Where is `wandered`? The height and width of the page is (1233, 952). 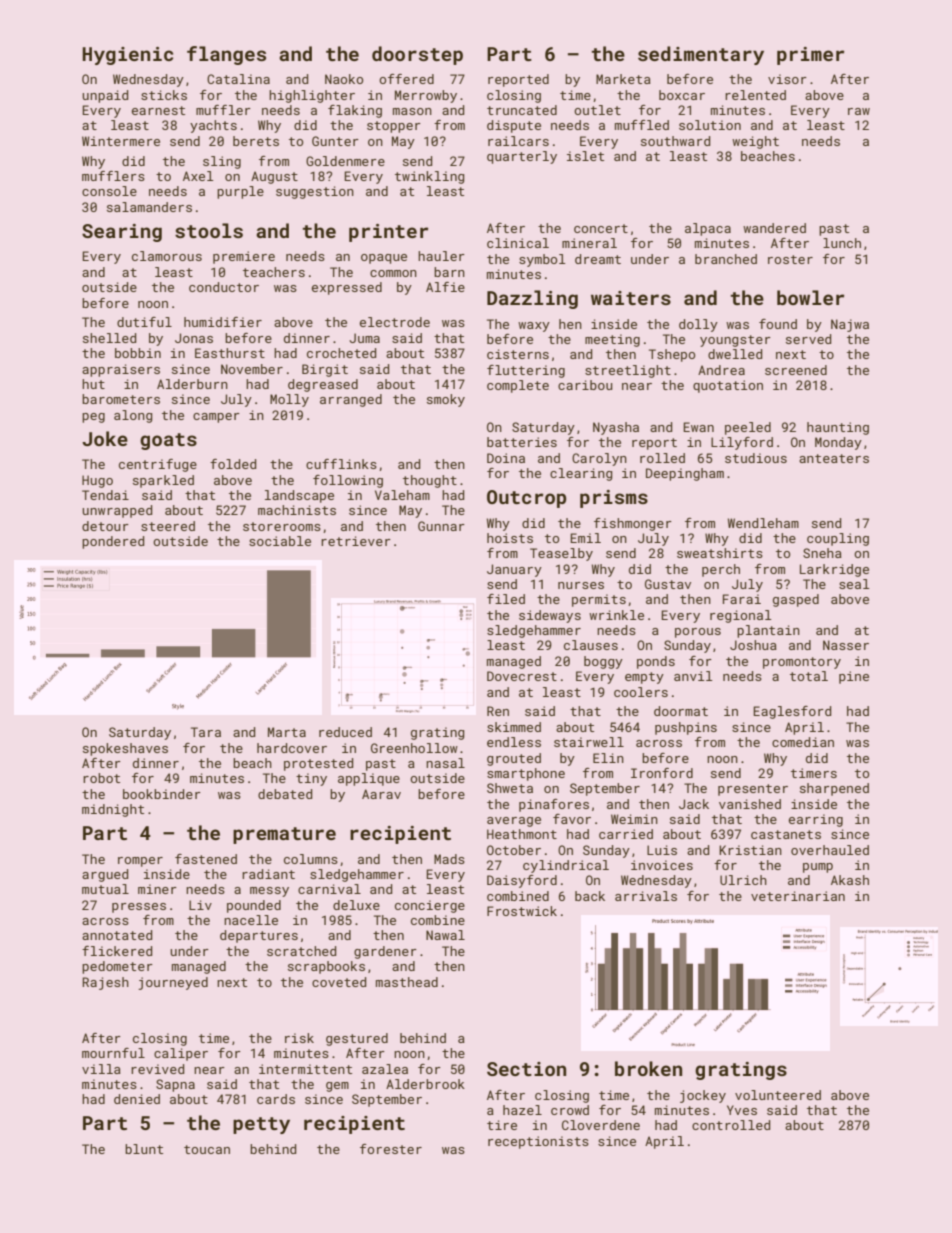
wandered is located at coordinates (774, 228).
